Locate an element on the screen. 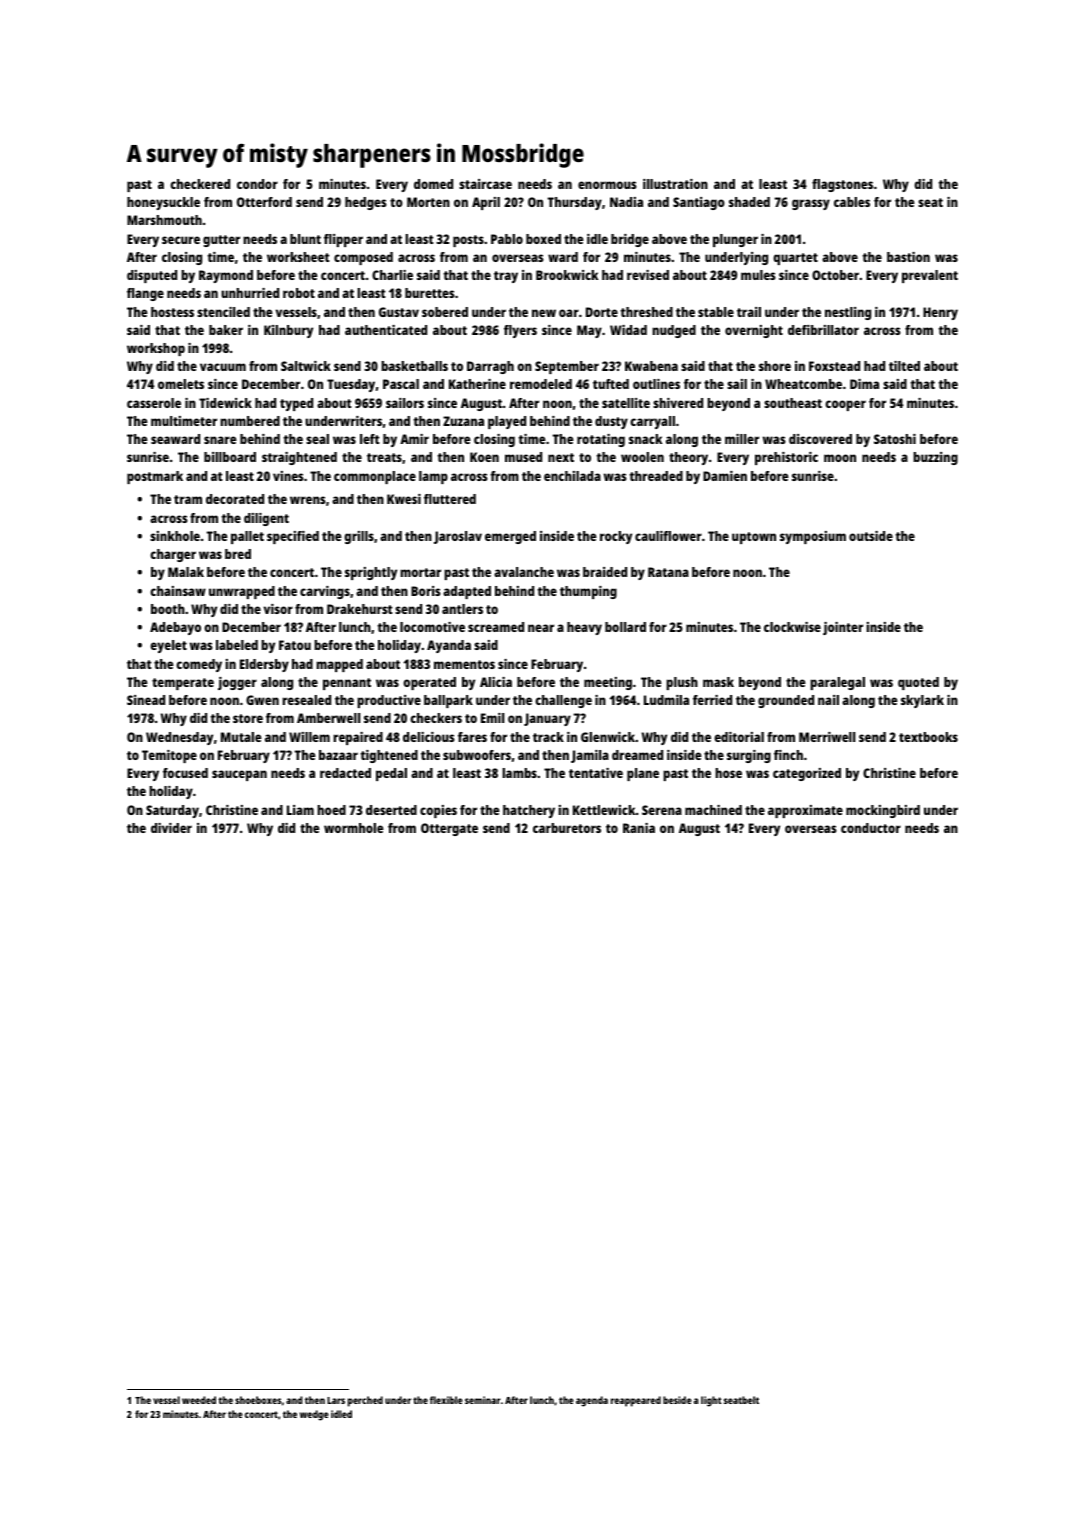 The height and width of the screenshot is (1535, 1085). weeded is located at coordinates (199, 1400).
